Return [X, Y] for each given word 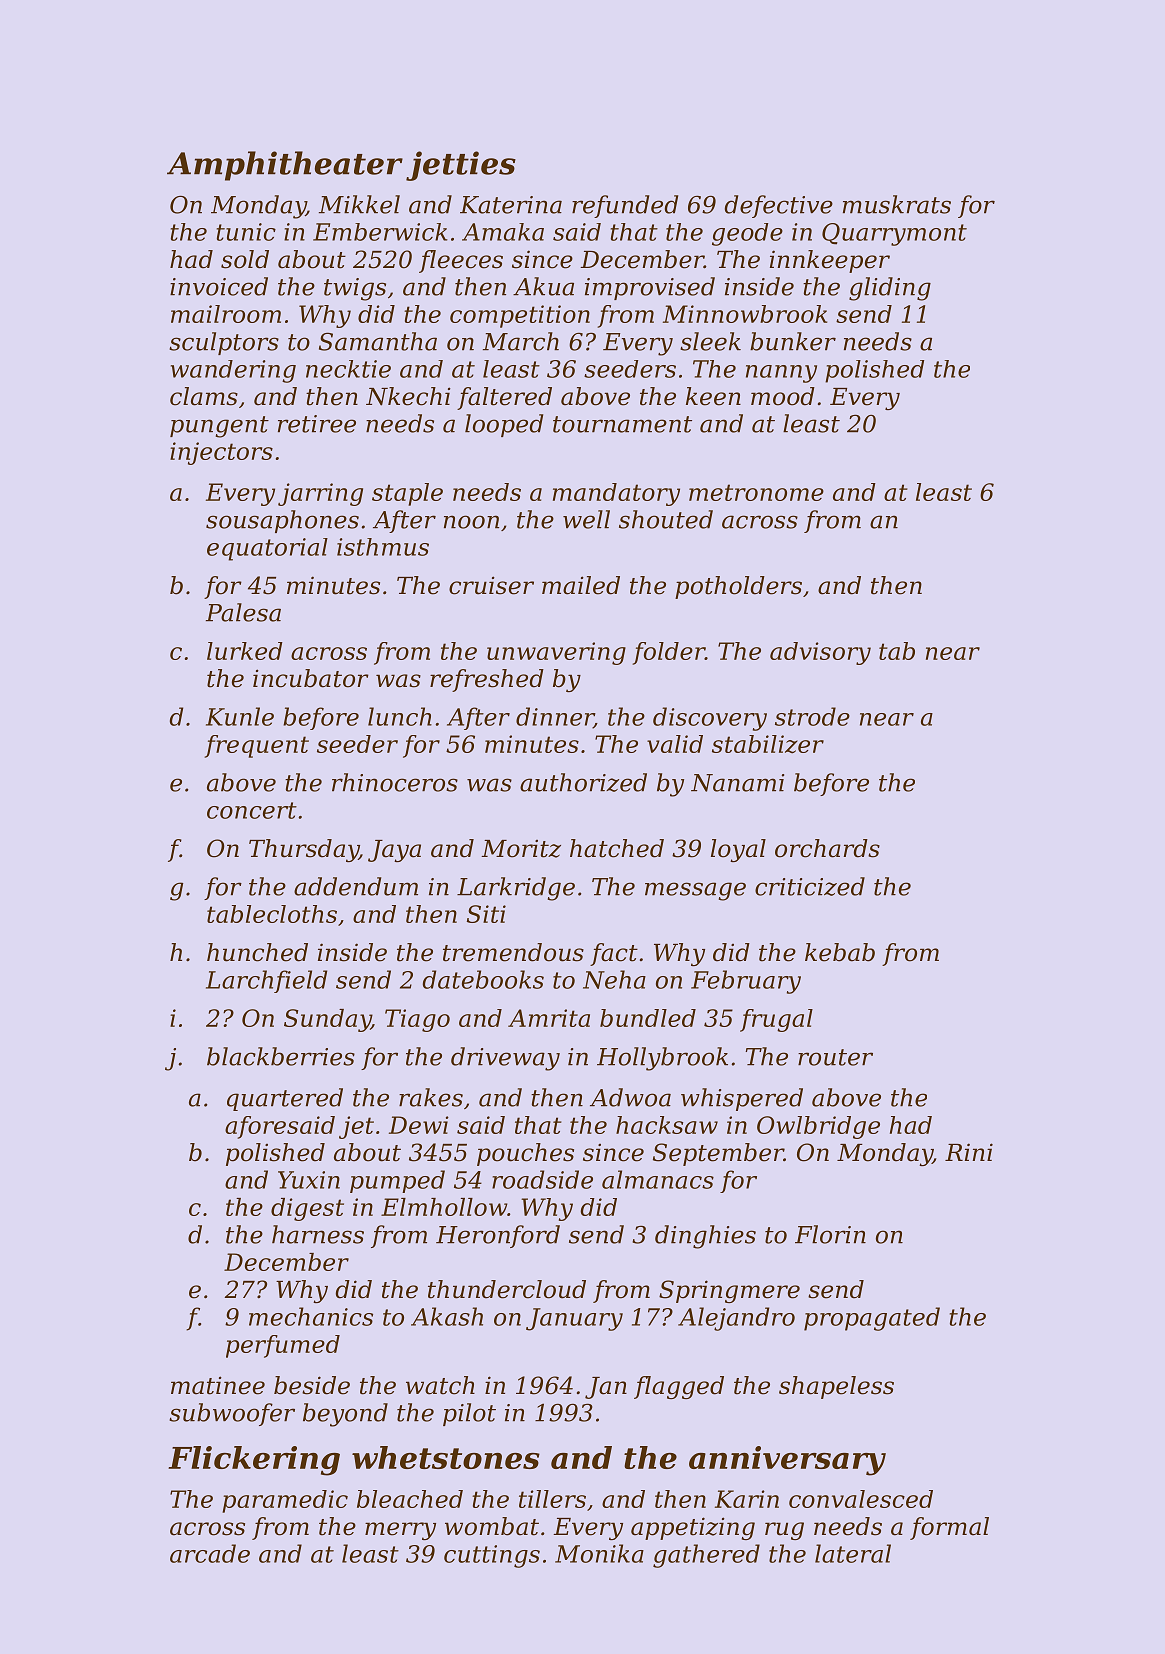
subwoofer [232, 1414]
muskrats [897, 204]
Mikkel [359, 204]
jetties [461, 166]
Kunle [240, 716]
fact [614, 954]
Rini [969, 1152]
